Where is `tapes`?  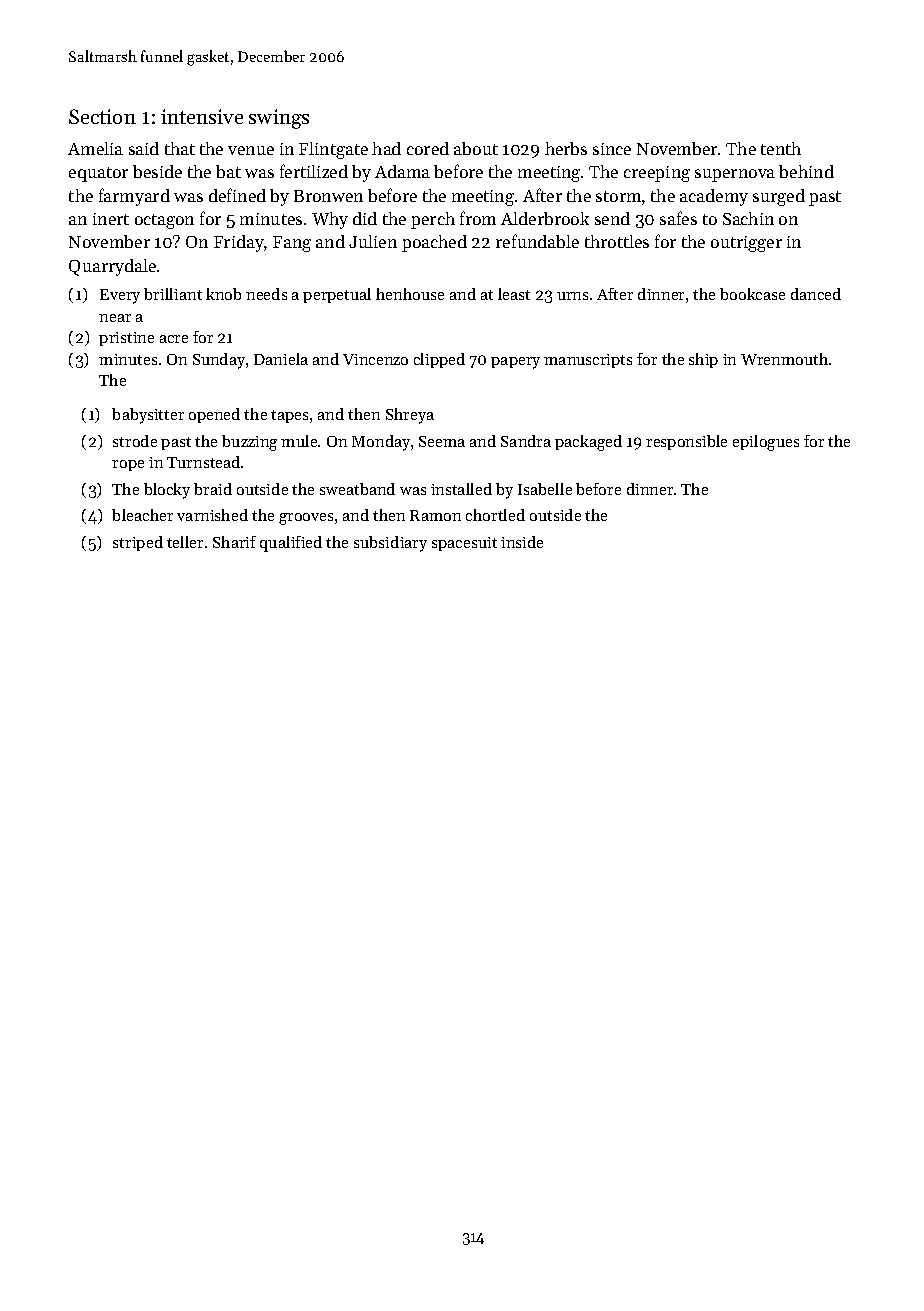
tapes is located at coordinates (289, 416).
